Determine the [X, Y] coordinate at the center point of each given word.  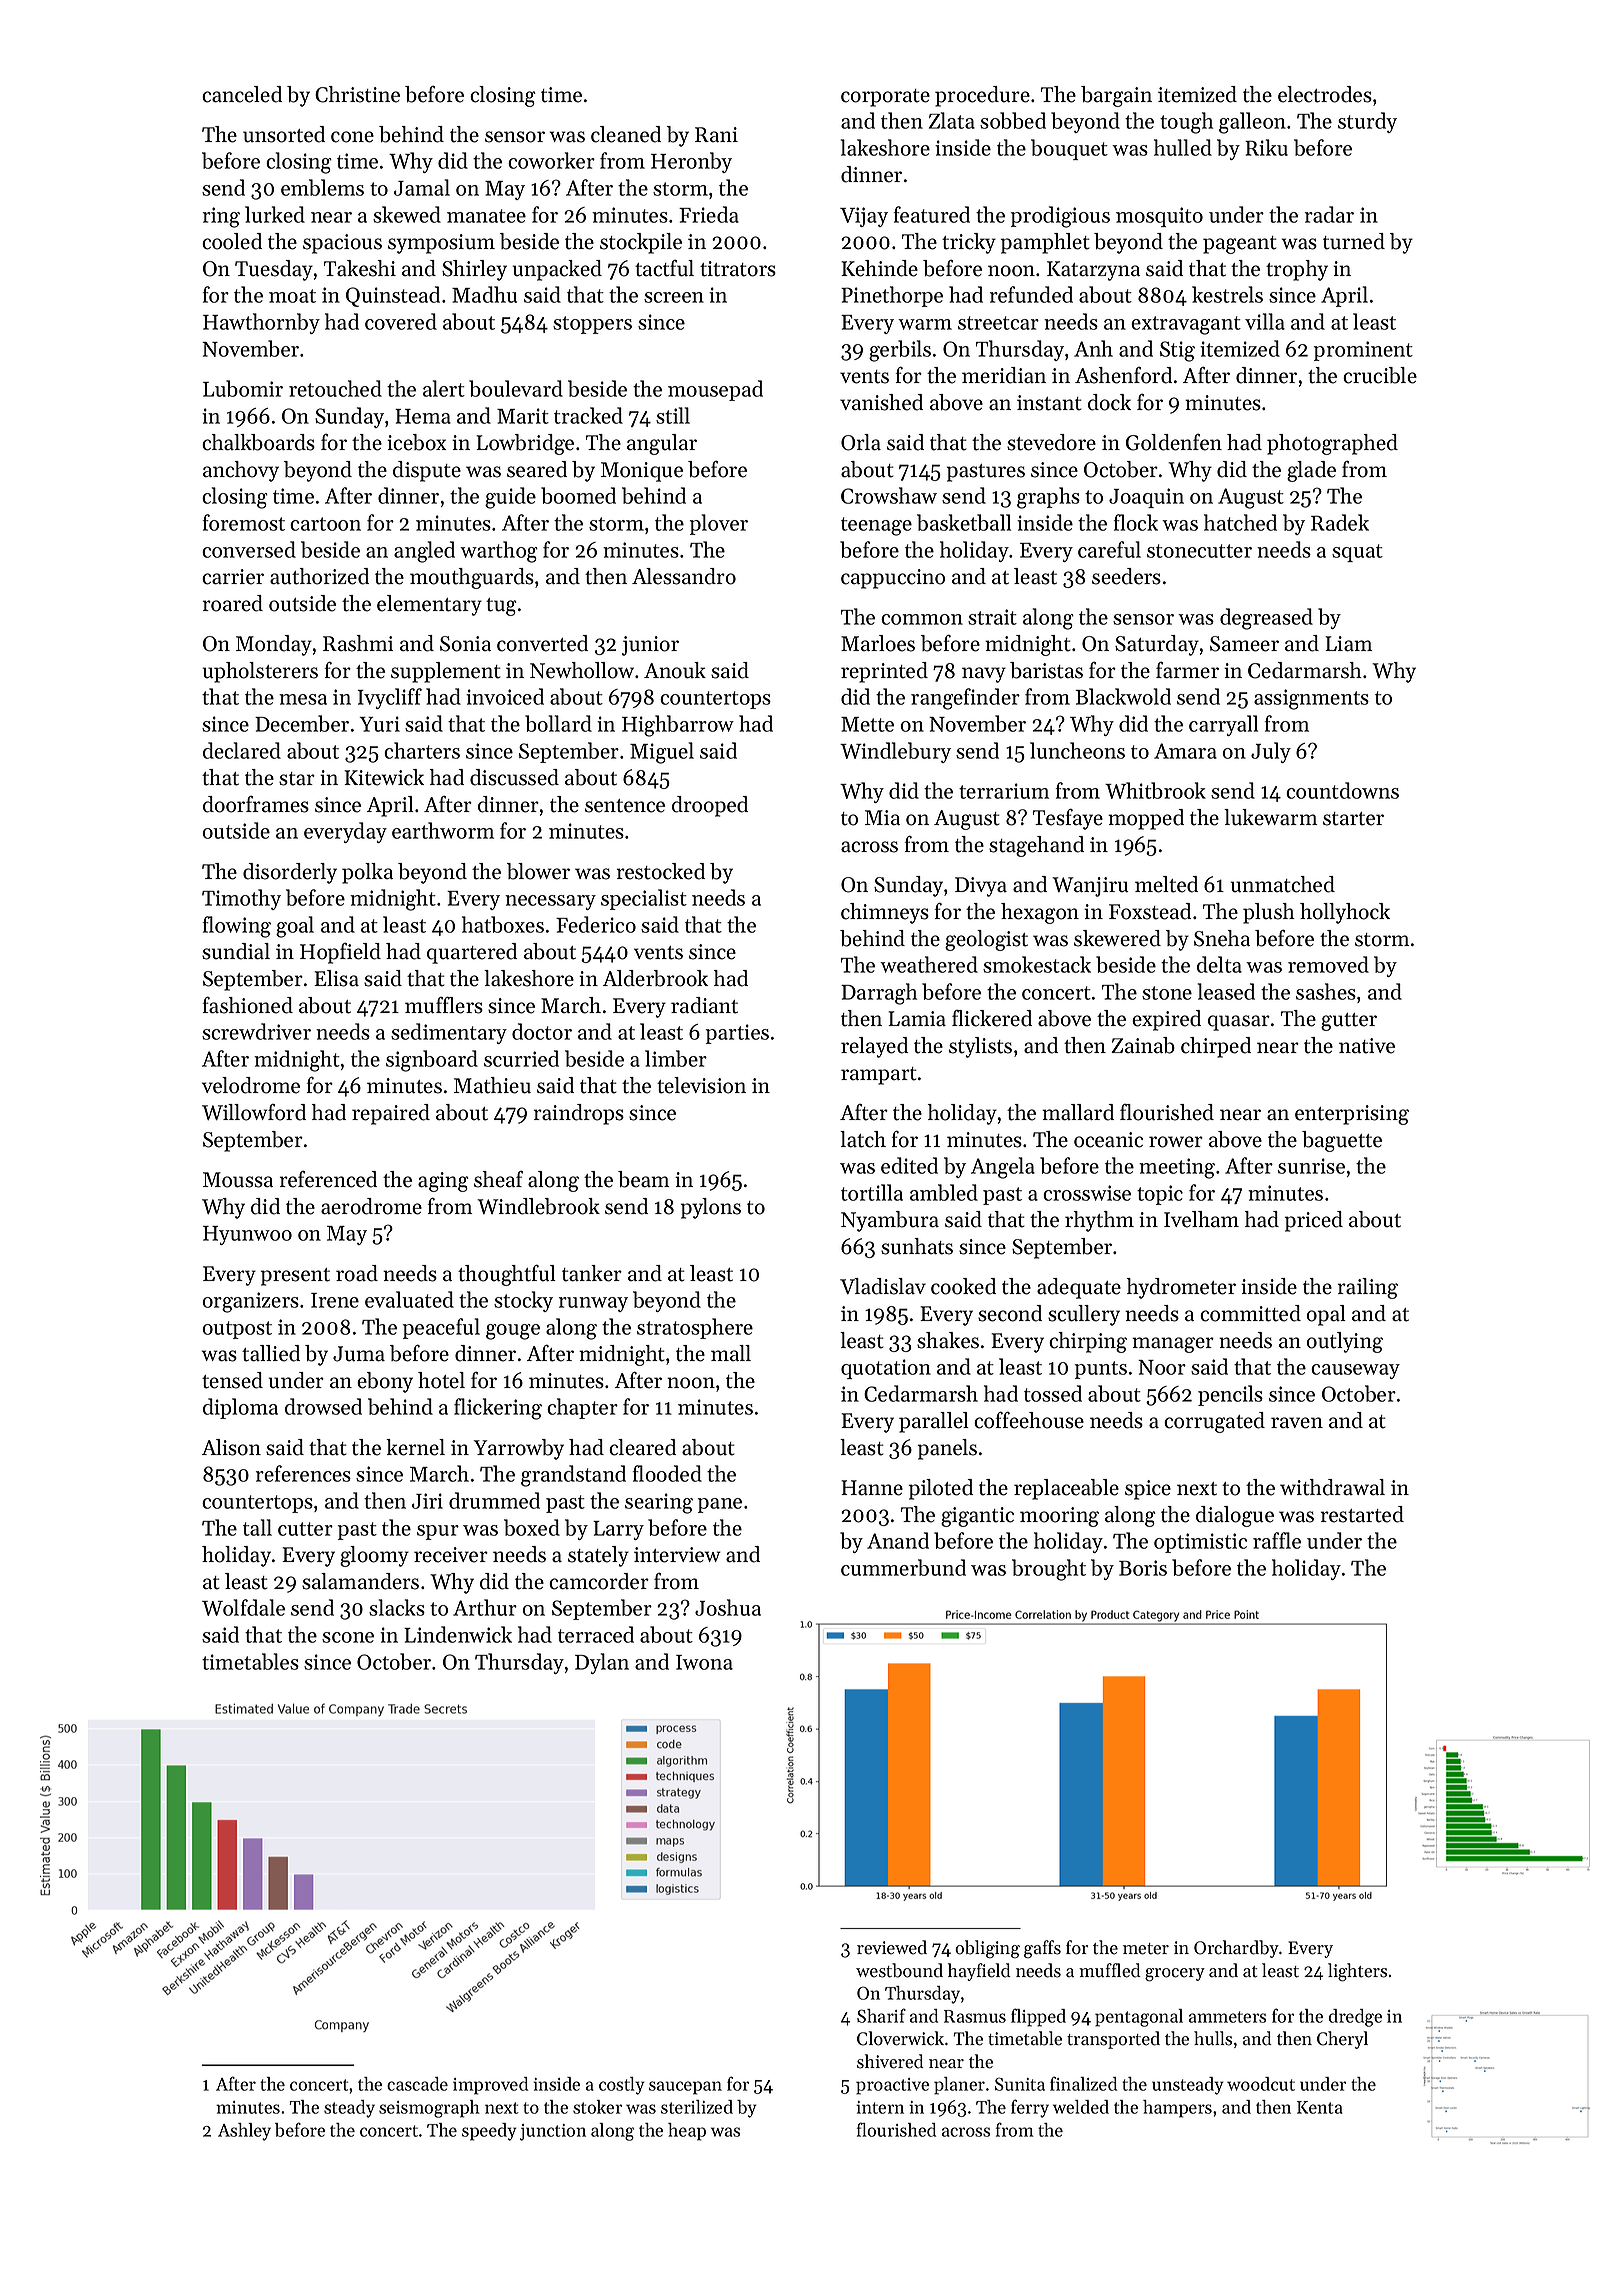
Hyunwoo [247, 1235]
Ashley [244, 2132]
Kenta [1320, 2107]
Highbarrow [678, 726]
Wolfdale [243, 1607]
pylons [711, 1208]
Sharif [881, 2015]
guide [510, 498]
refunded [1031, 294]
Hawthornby [261, 323]
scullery [1084, 1315]
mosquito [1159, 217]
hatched [1240, 522]
